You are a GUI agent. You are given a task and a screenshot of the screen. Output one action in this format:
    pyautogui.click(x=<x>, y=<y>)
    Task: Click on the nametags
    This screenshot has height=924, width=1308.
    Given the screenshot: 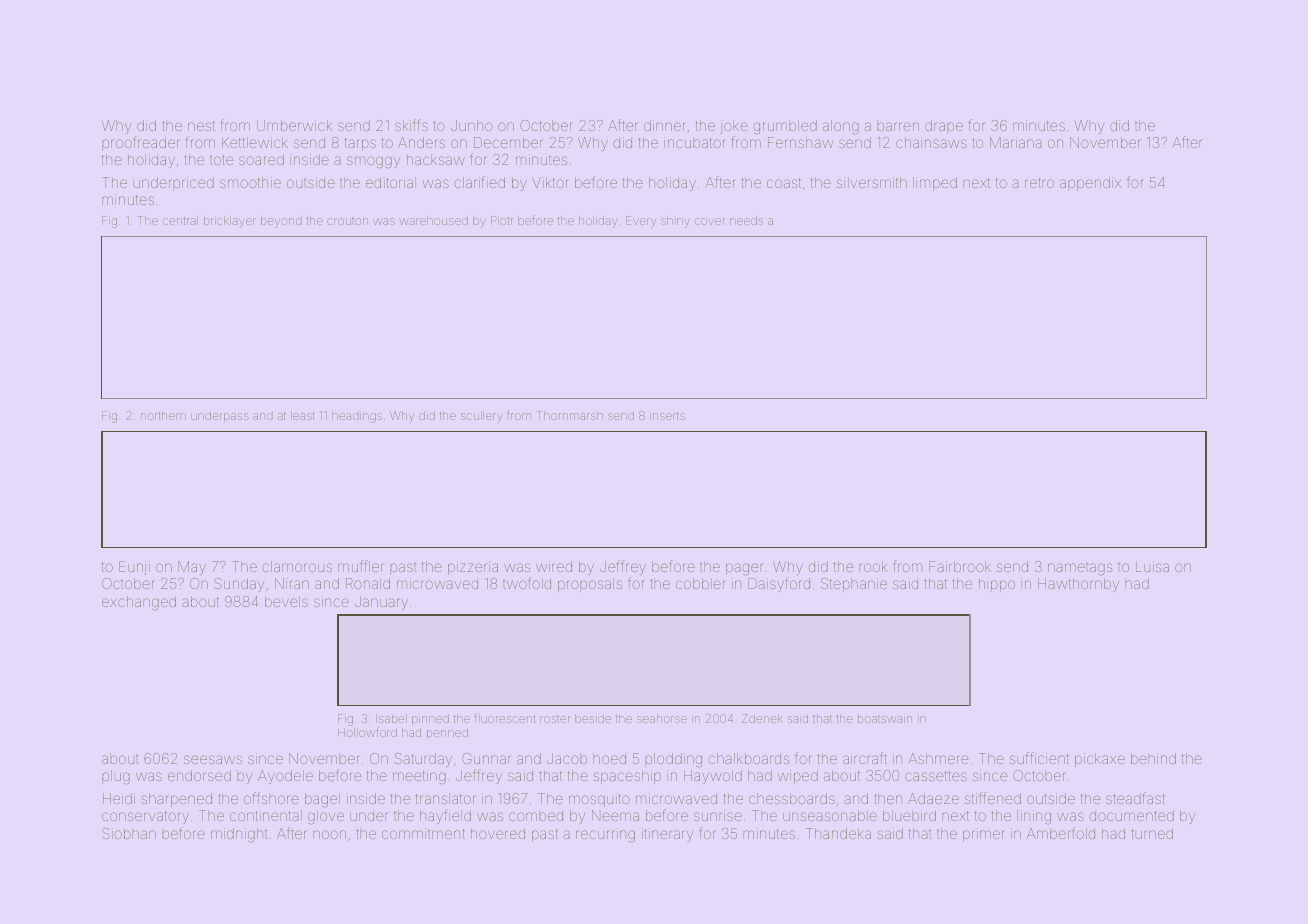 What is the action you would take?
    pyautogui.click(x=1080, y=569)
